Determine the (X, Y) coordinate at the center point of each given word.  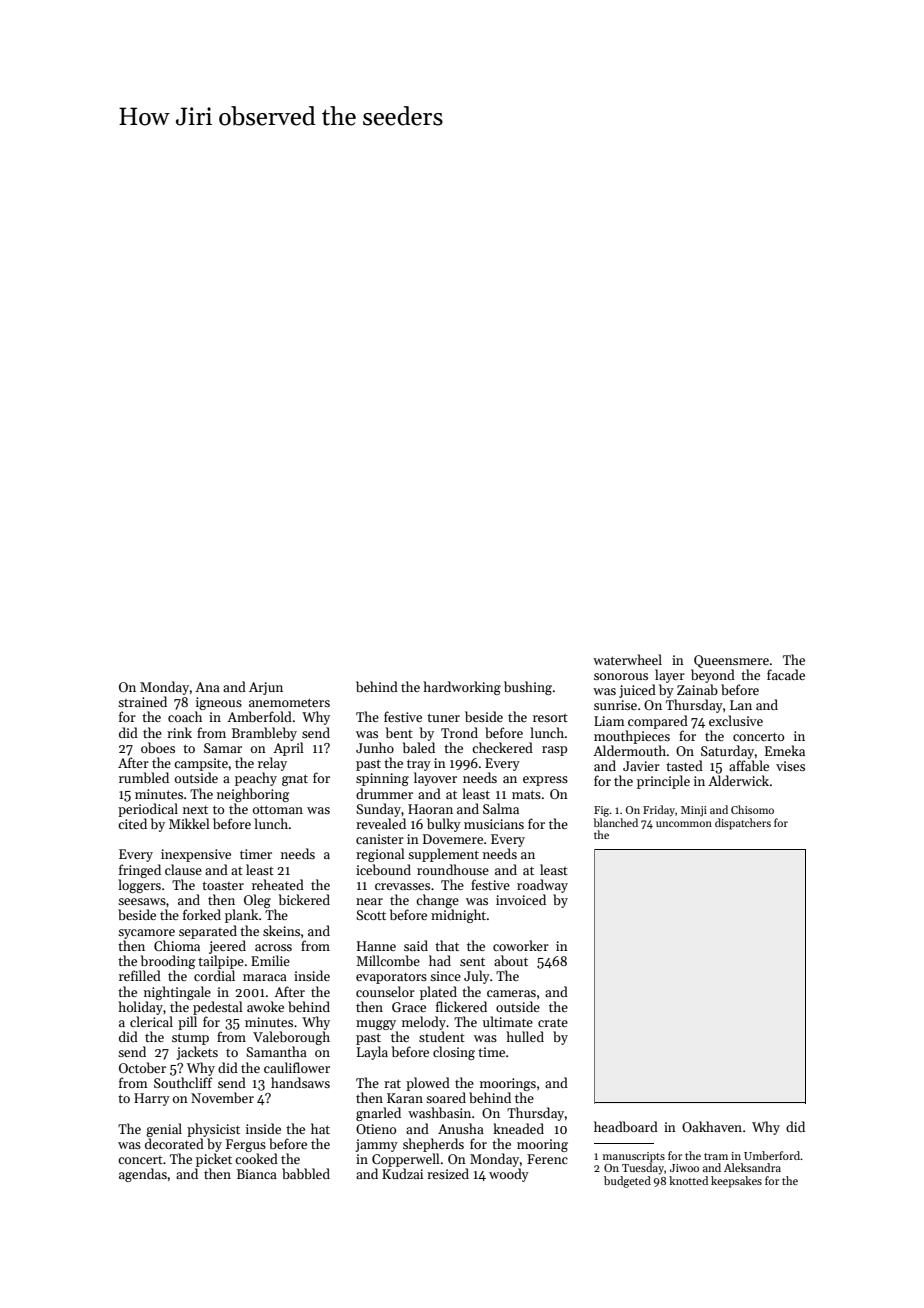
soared (446, 1097)
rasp (554, 751)
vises (790, 766)
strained (142, 701)
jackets (197, 1053)
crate (553, 1022)
